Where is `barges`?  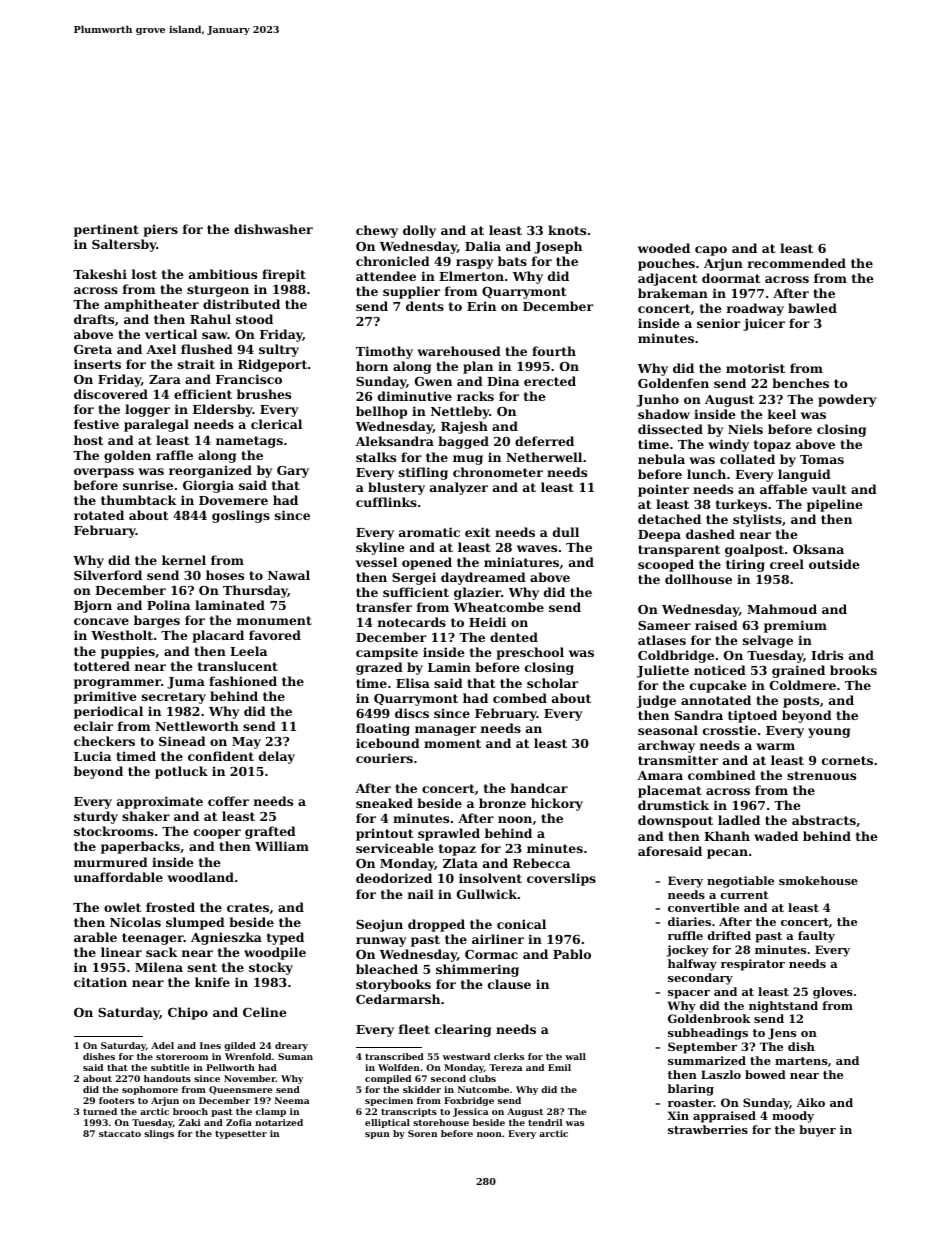
barges is located at coordinates (157, 621).
